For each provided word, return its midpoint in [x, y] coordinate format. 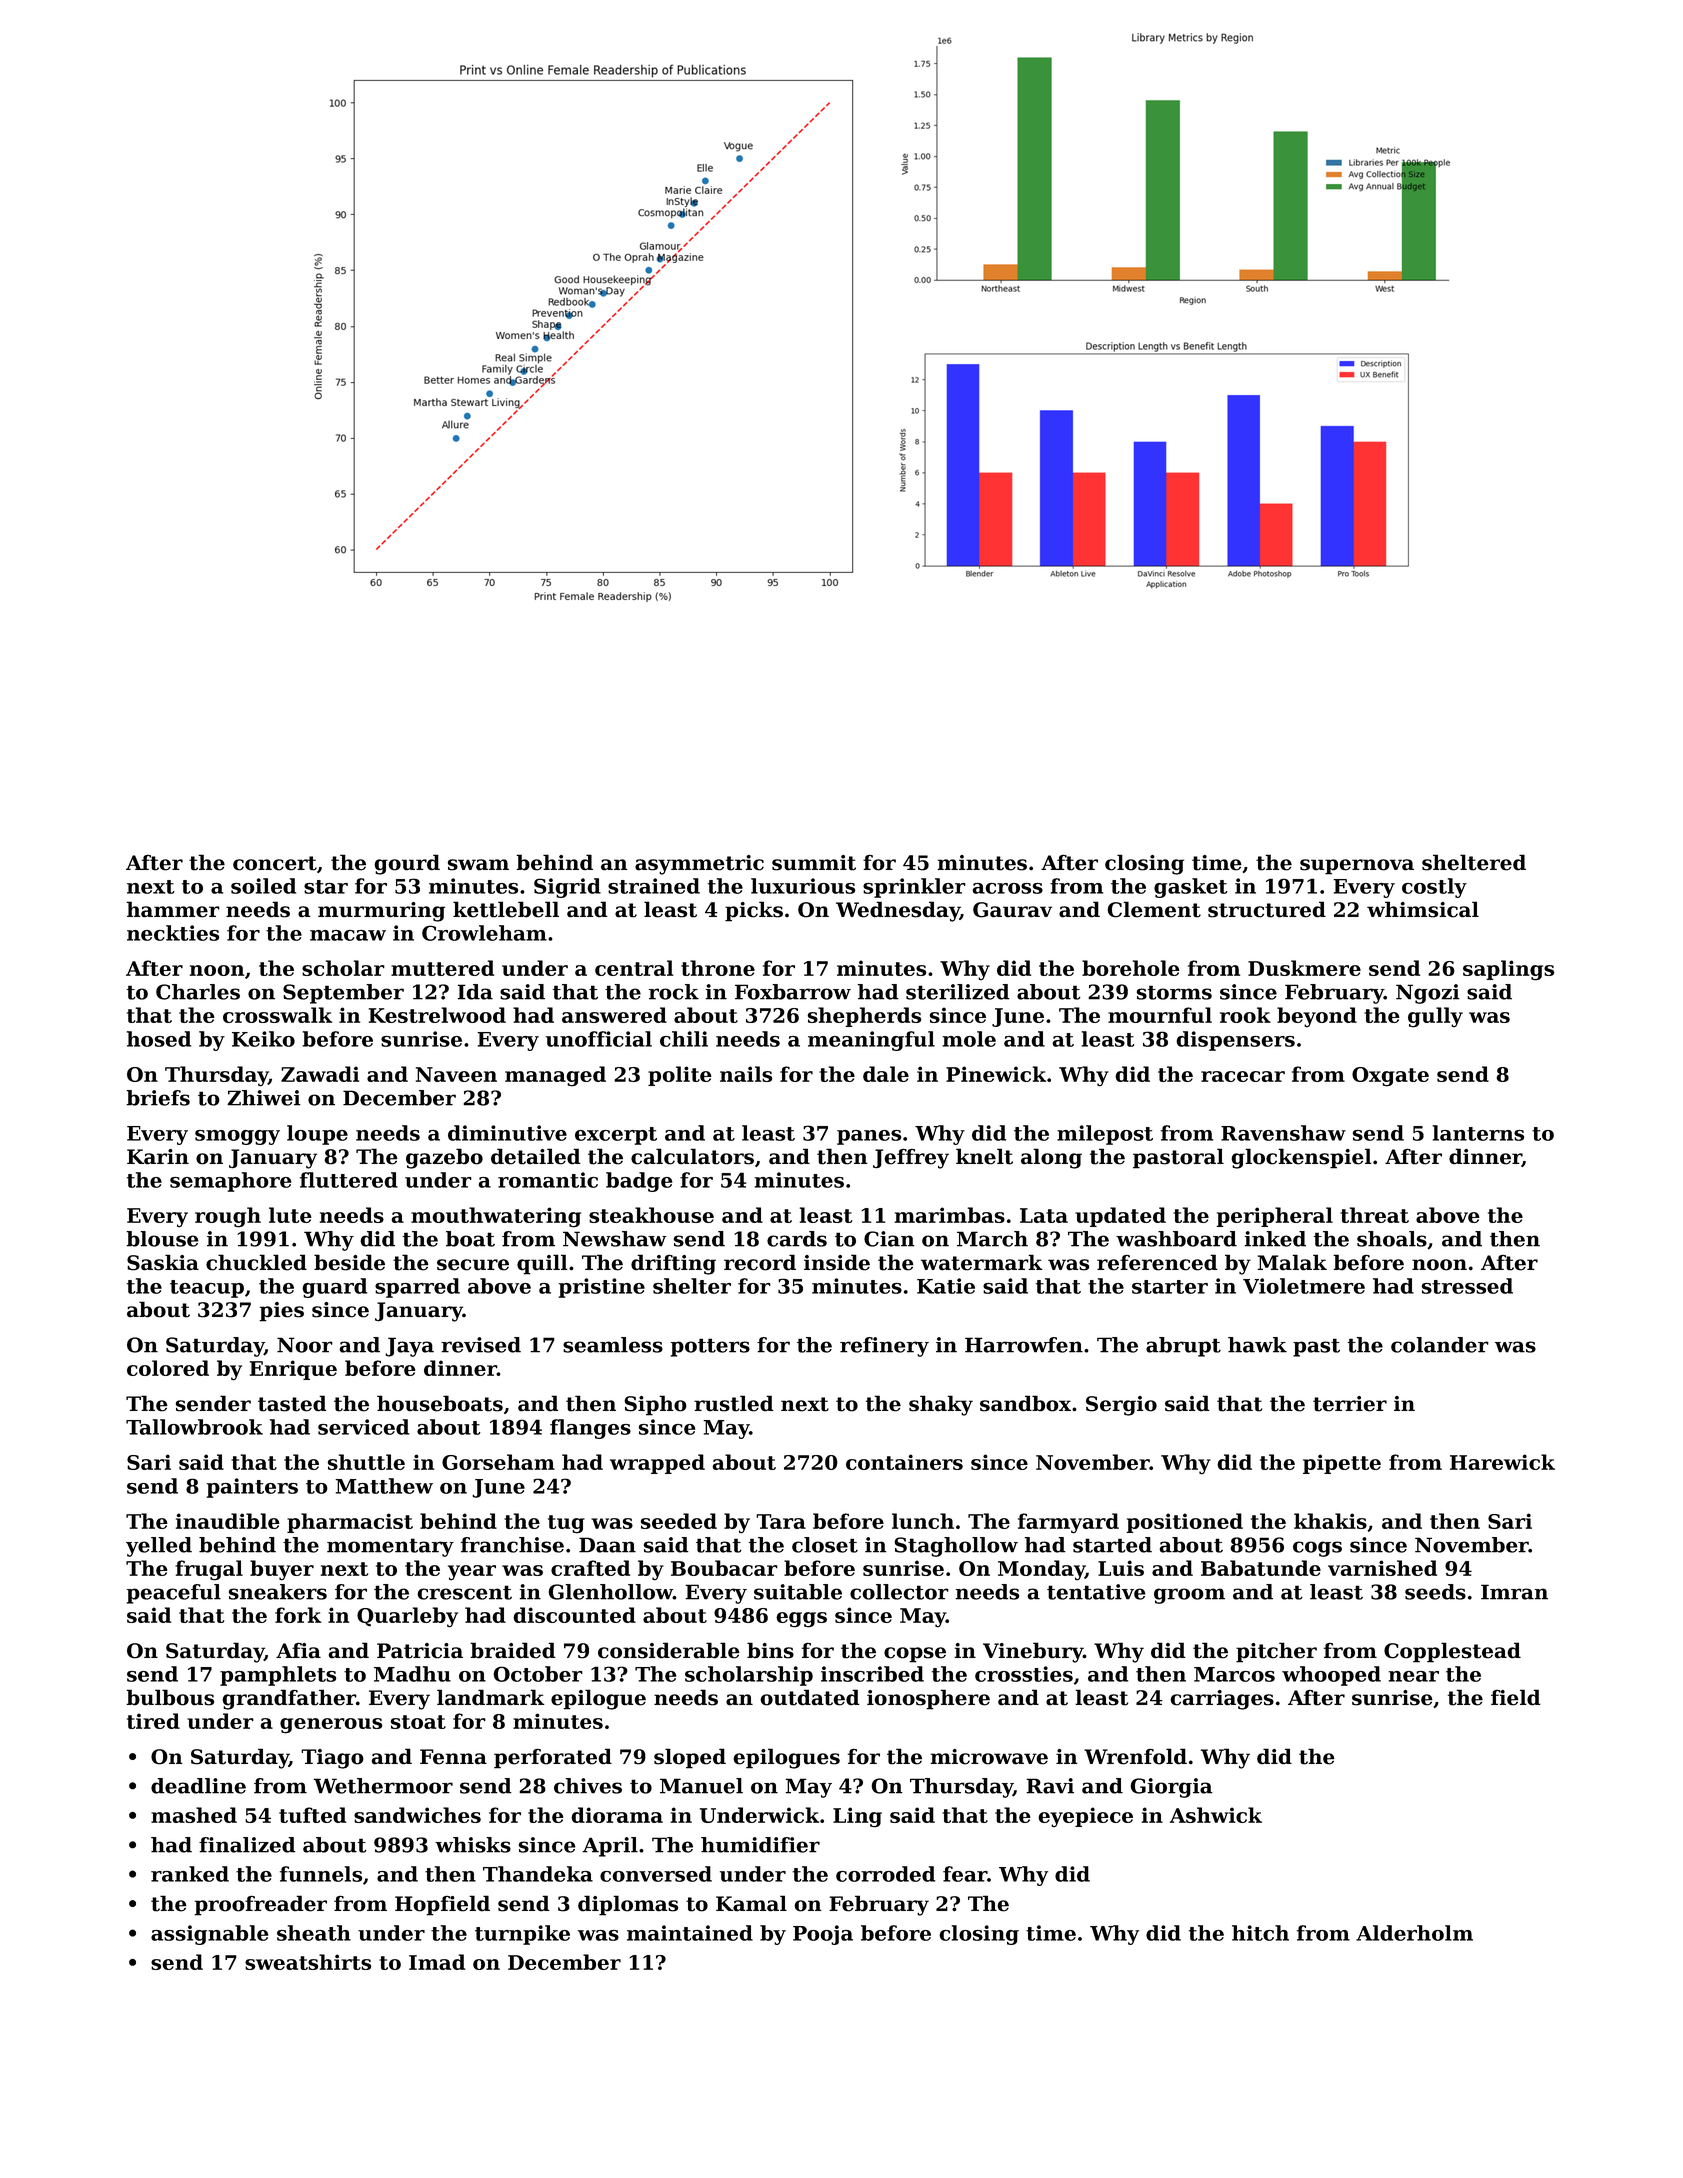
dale [886, 1074]
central [634, 968]
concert [275, 863]
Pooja [823, 1935]
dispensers [1235, 1041]
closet [825, 1545]
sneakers [278, 1592]
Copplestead [1452, 1652]
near [1414, 1676]
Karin [158, 1157]
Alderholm [1414, 1933]
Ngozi [1428, 994]
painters [252, 1488]
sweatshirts [308, 1962]
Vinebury [1033, 1652]
